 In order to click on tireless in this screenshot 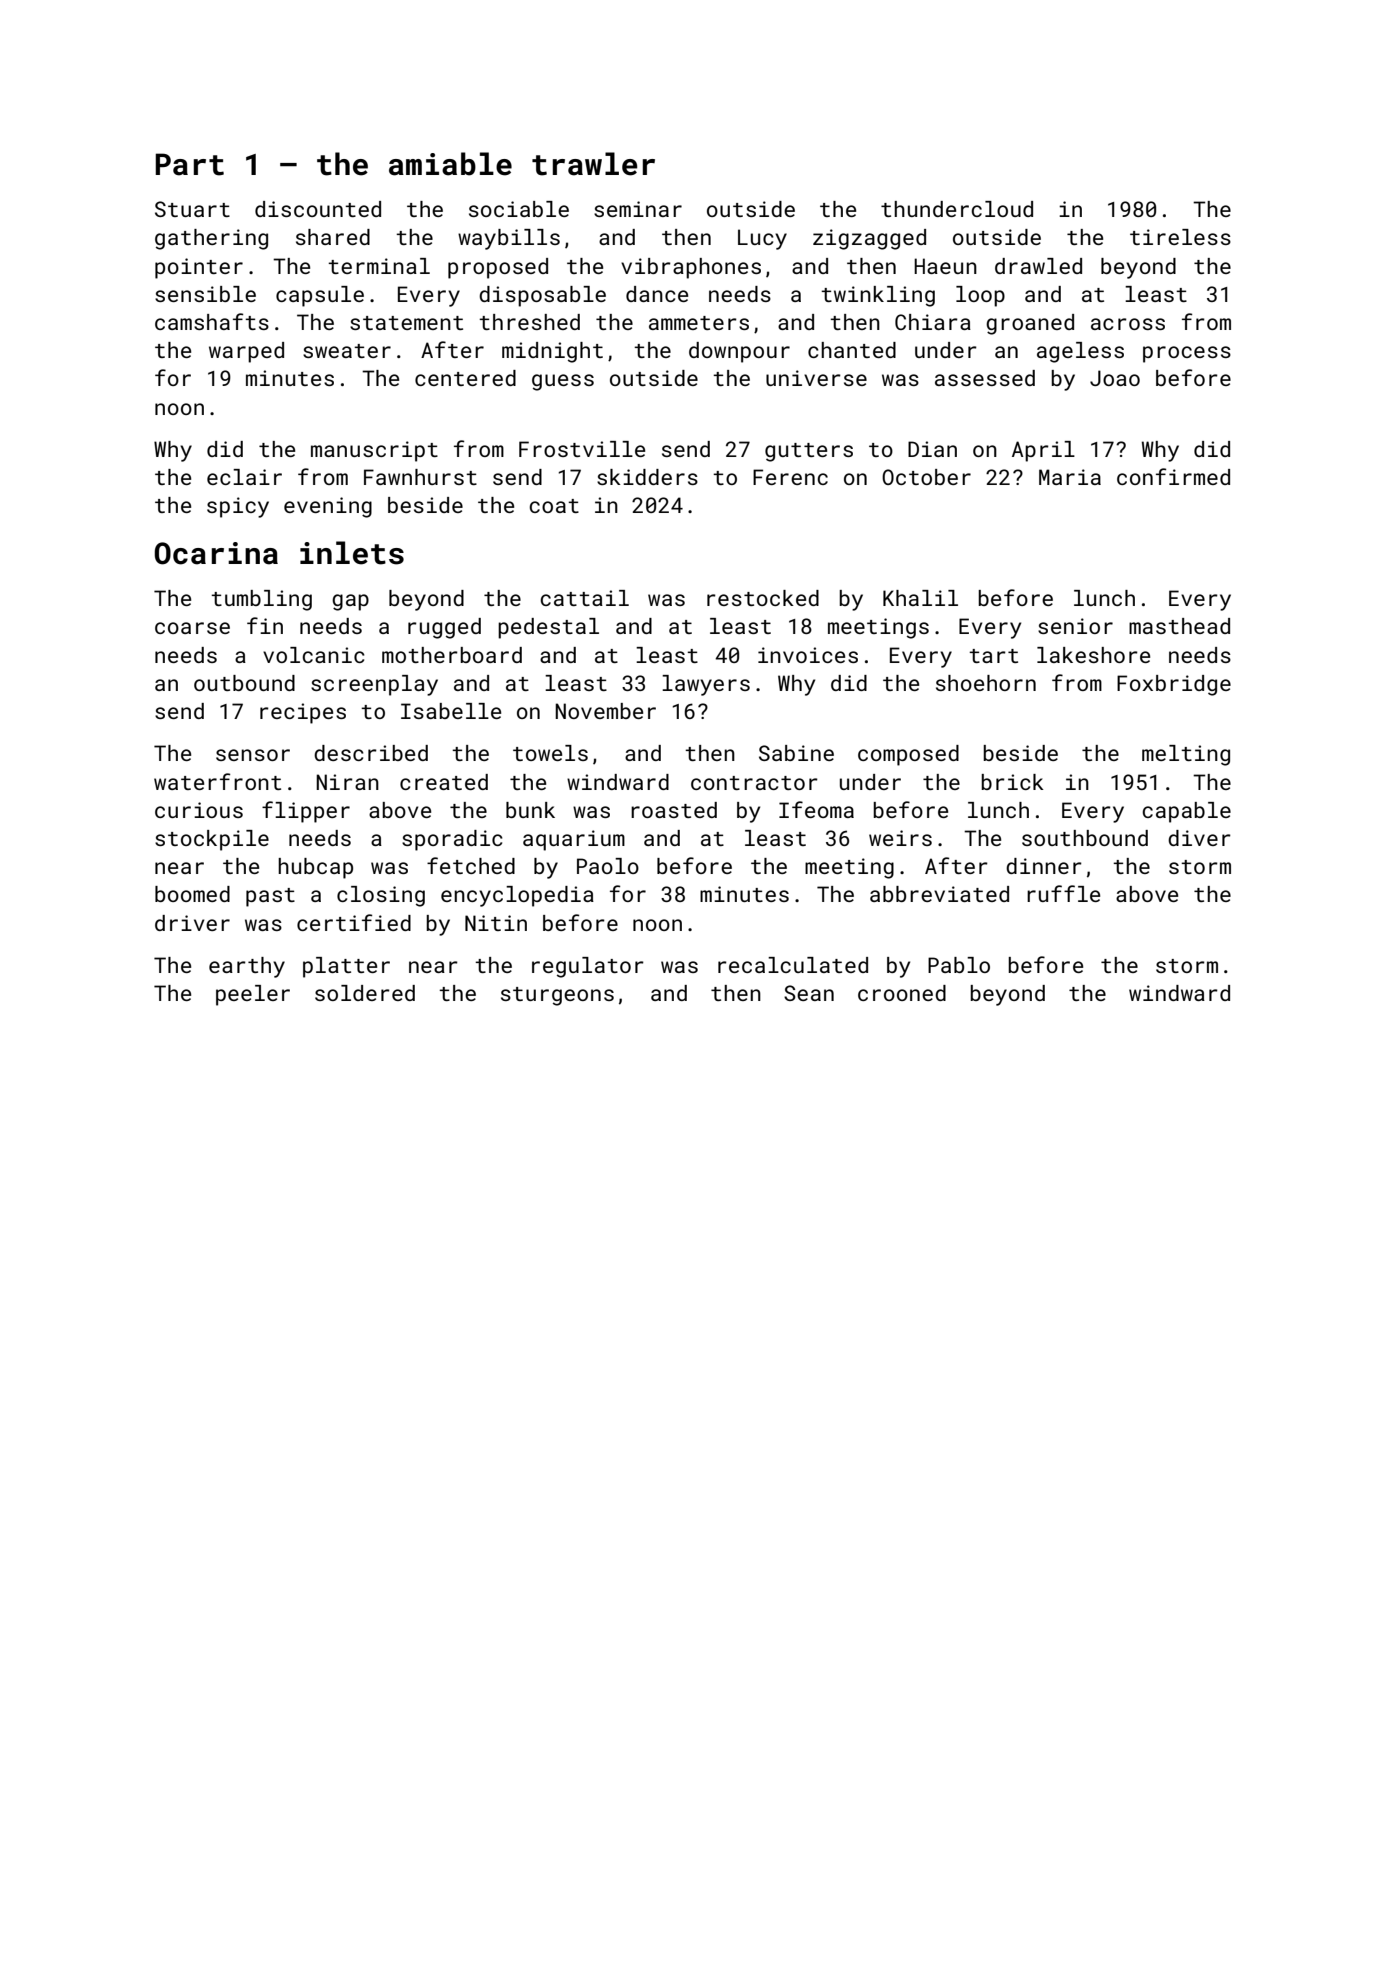, I will do `click(1180, 237)`.
